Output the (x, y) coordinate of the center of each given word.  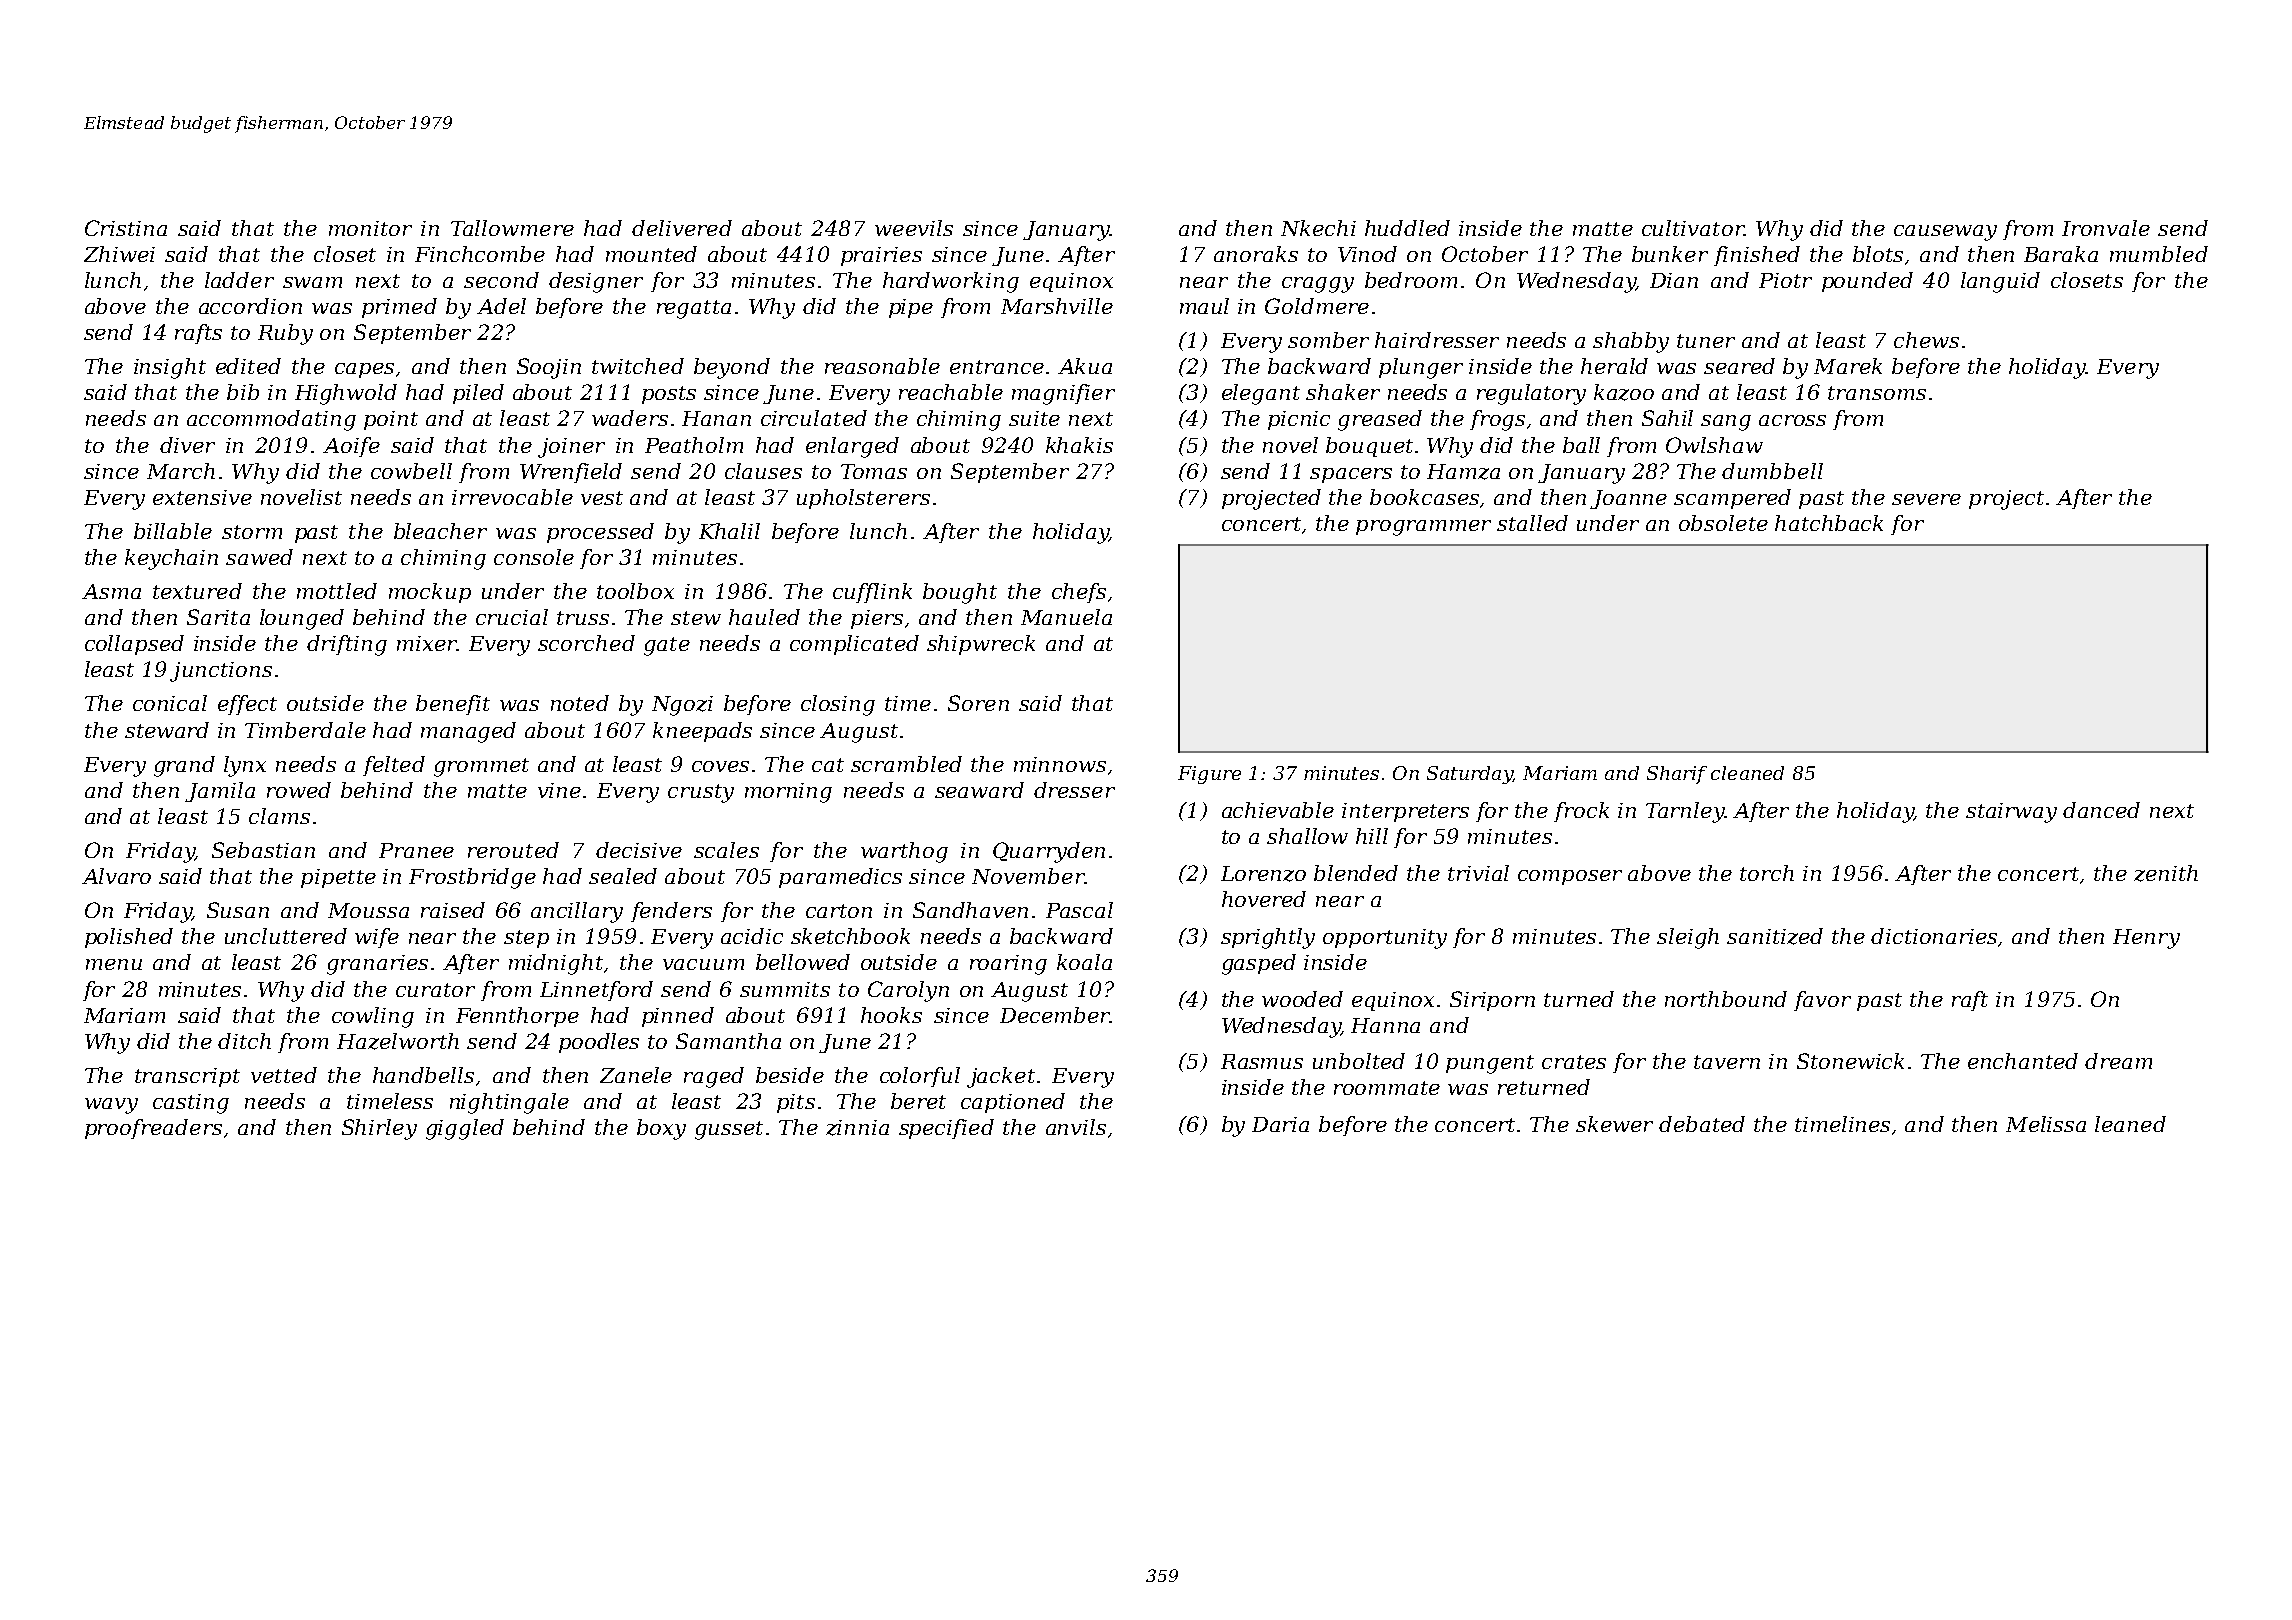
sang (1726, 423)
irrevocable (512, 497)
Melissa (2046, 1124)
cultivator (1693, 228)
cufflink (872, 593)
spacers (1351, 475)
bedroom (1411, 280)
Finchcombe (480, 254)
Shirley (379, 1129)
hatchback (1829, 523)
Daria (1280, 1124)
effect (247, 705)
